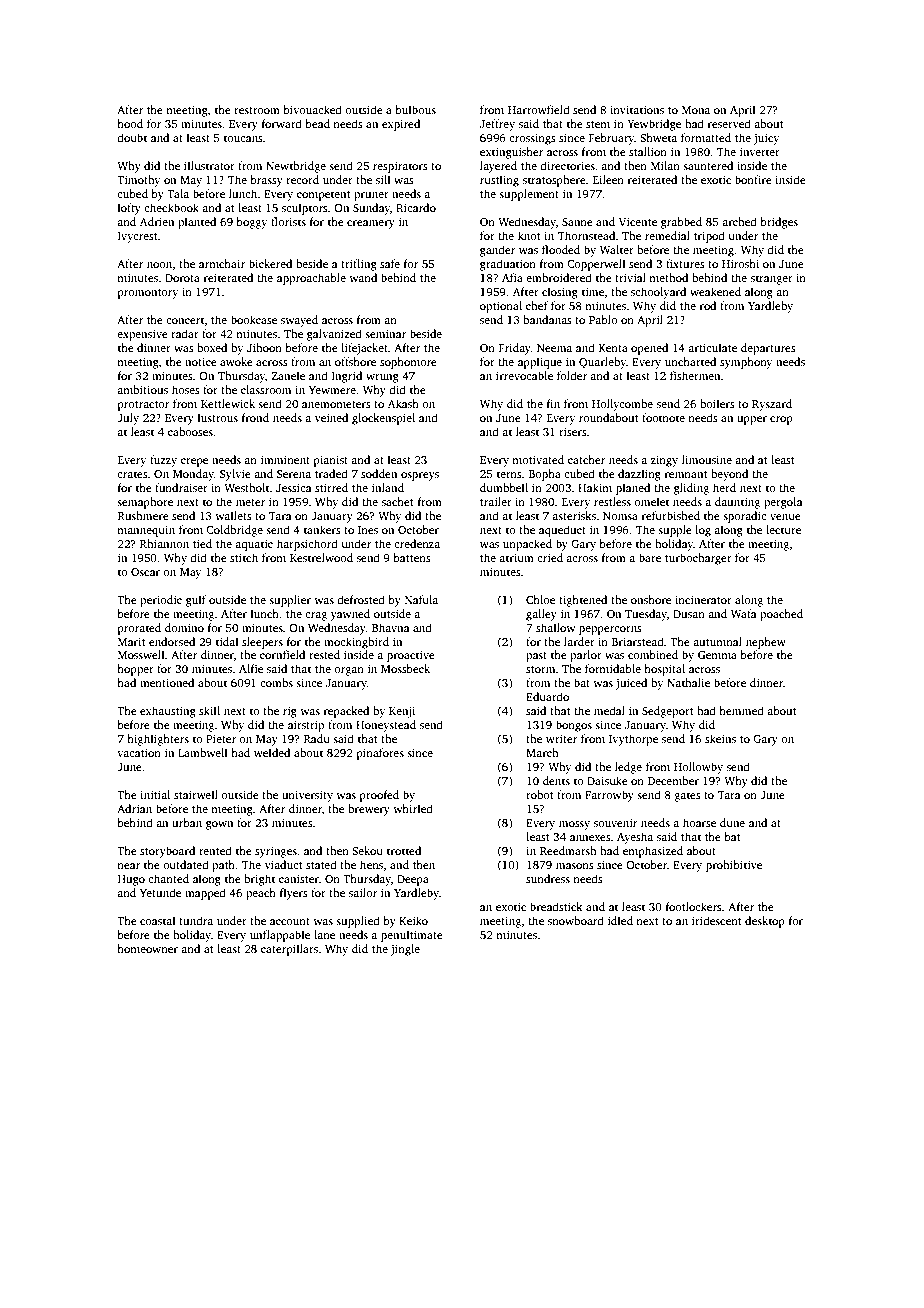 The image size is (924, 1308). What do you see at coordinates (416, 207) in the page?
I see `Ricardo` at bounding box center [416, 207].
